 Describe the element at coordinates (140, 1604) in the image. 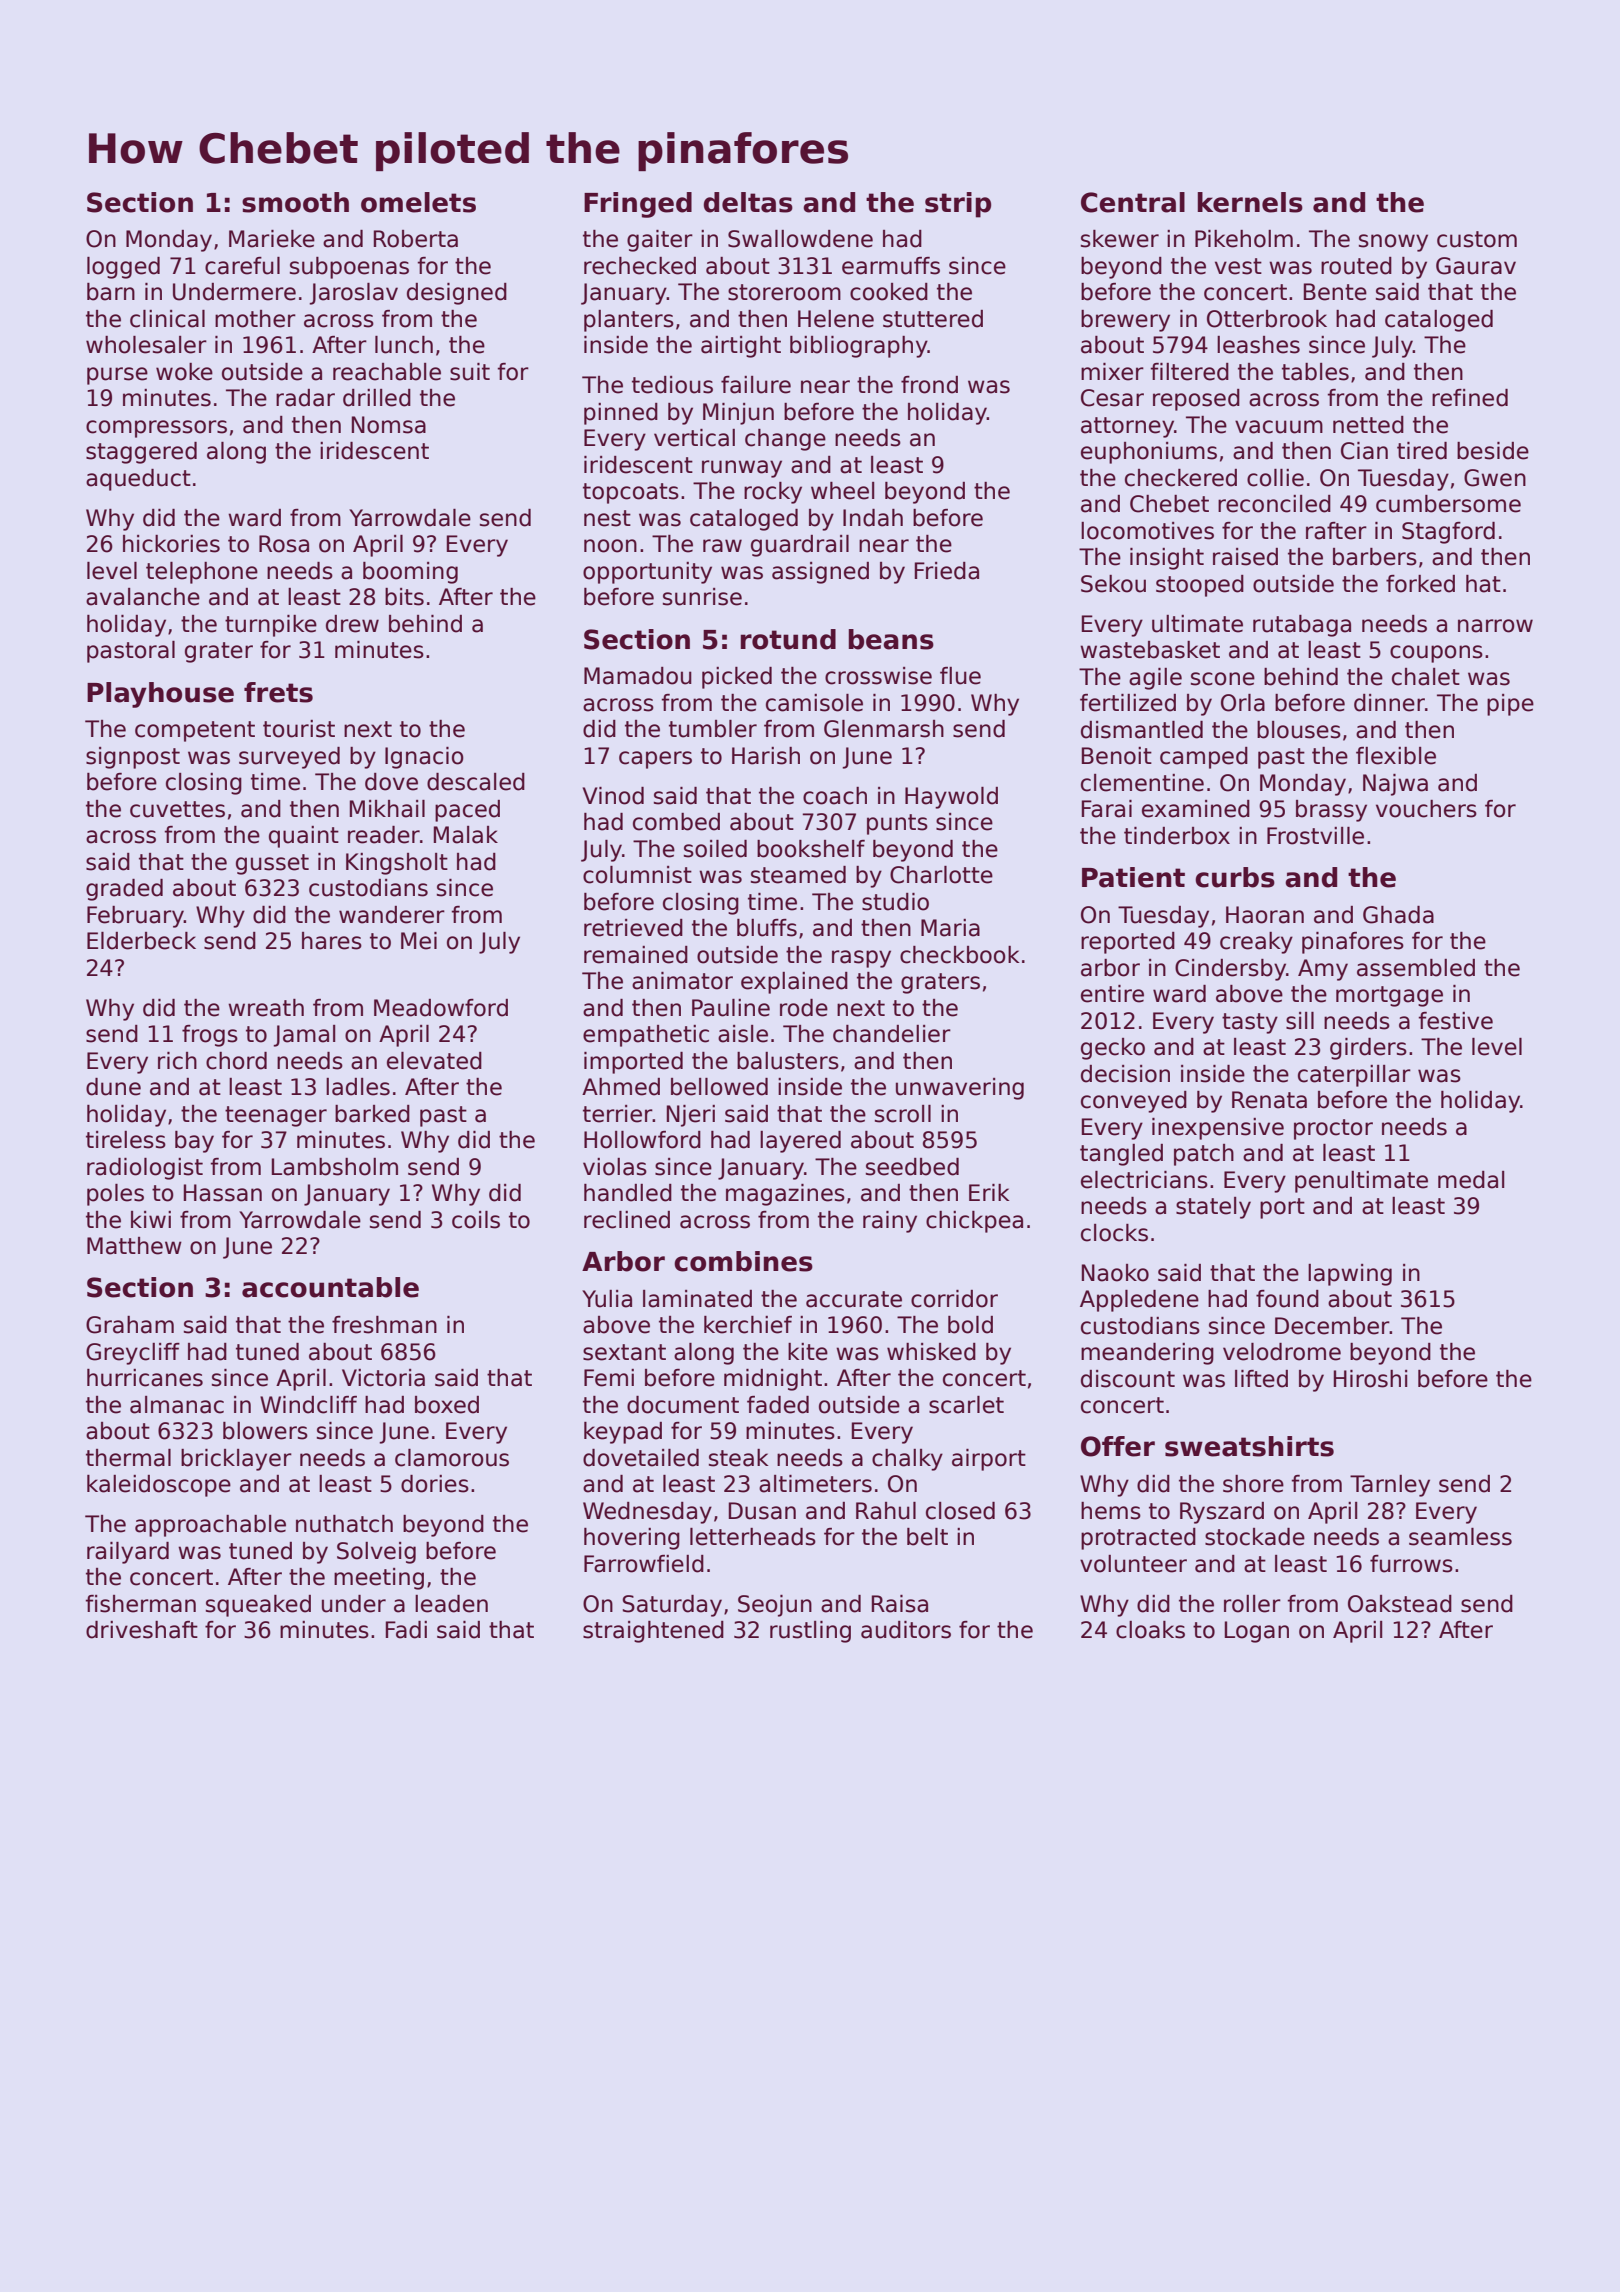

I see `fisherman` at that location.
